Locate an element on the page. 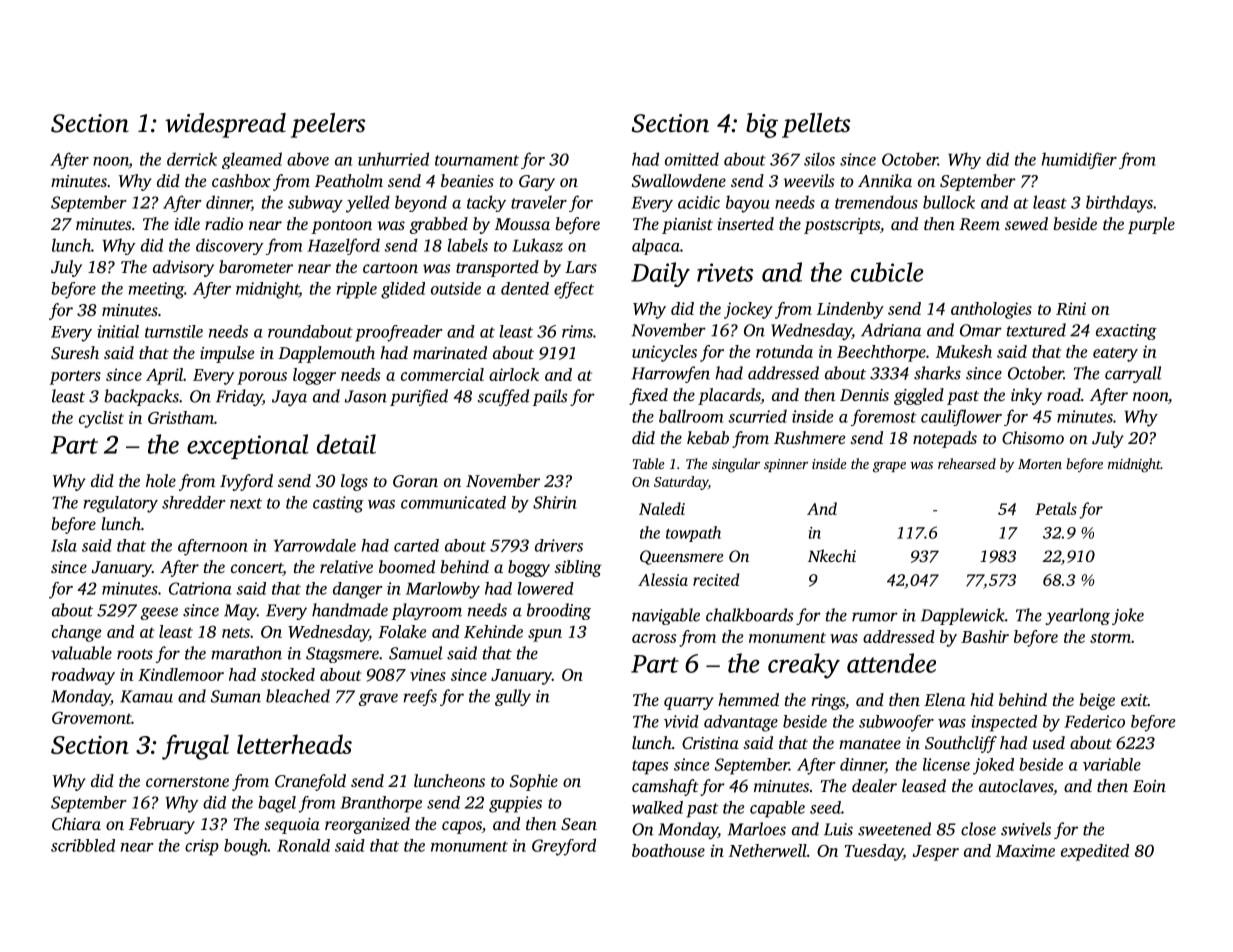  gully is located at coordinates (513, 697).
